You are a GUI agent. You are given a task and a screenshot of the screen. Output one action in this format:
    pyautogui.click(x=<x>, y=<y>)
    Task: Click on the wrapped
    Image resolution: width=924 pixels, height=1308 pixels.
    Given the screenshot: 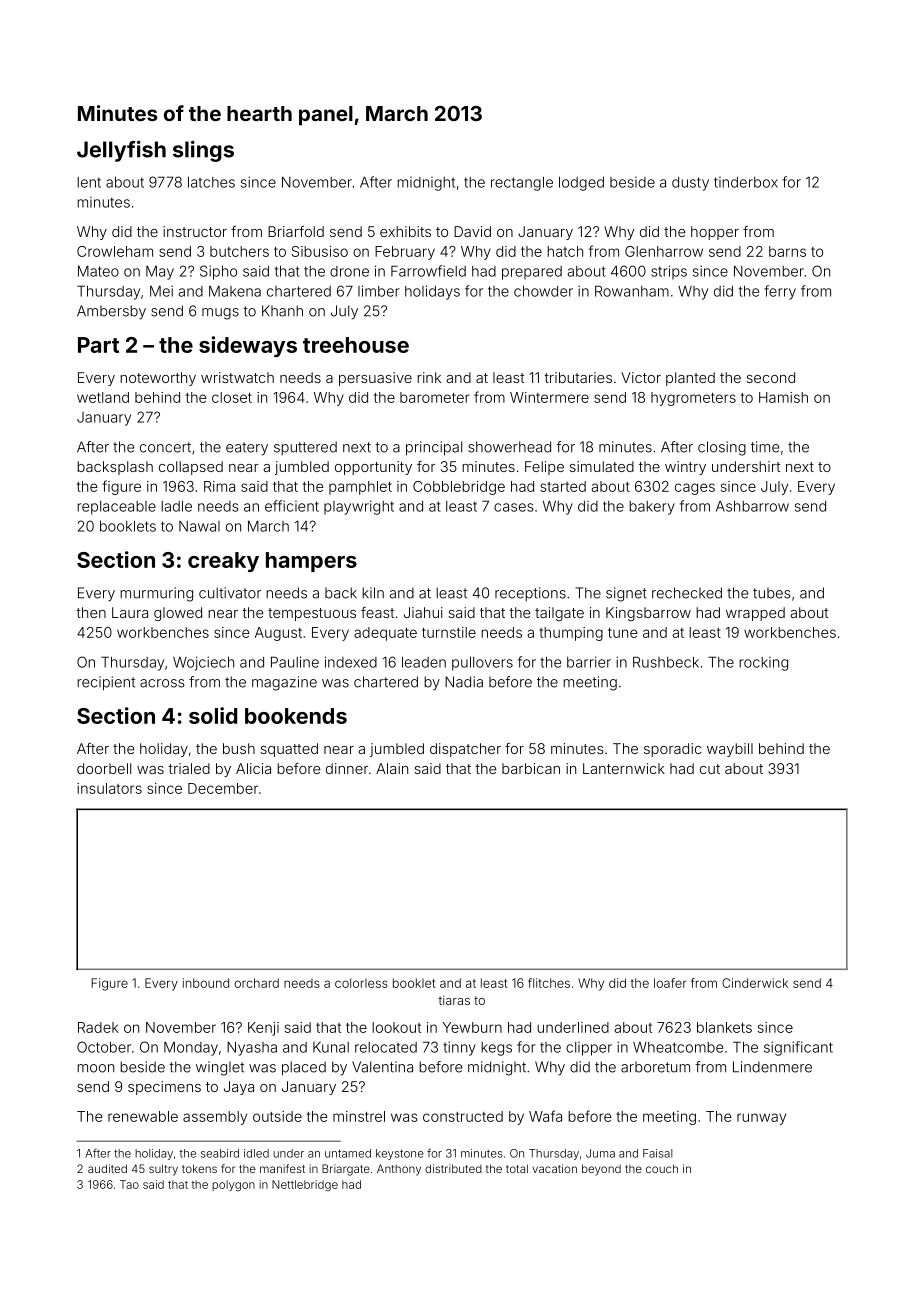 What is the action you would take?
    pyautogui.click(x=755, y=614)
